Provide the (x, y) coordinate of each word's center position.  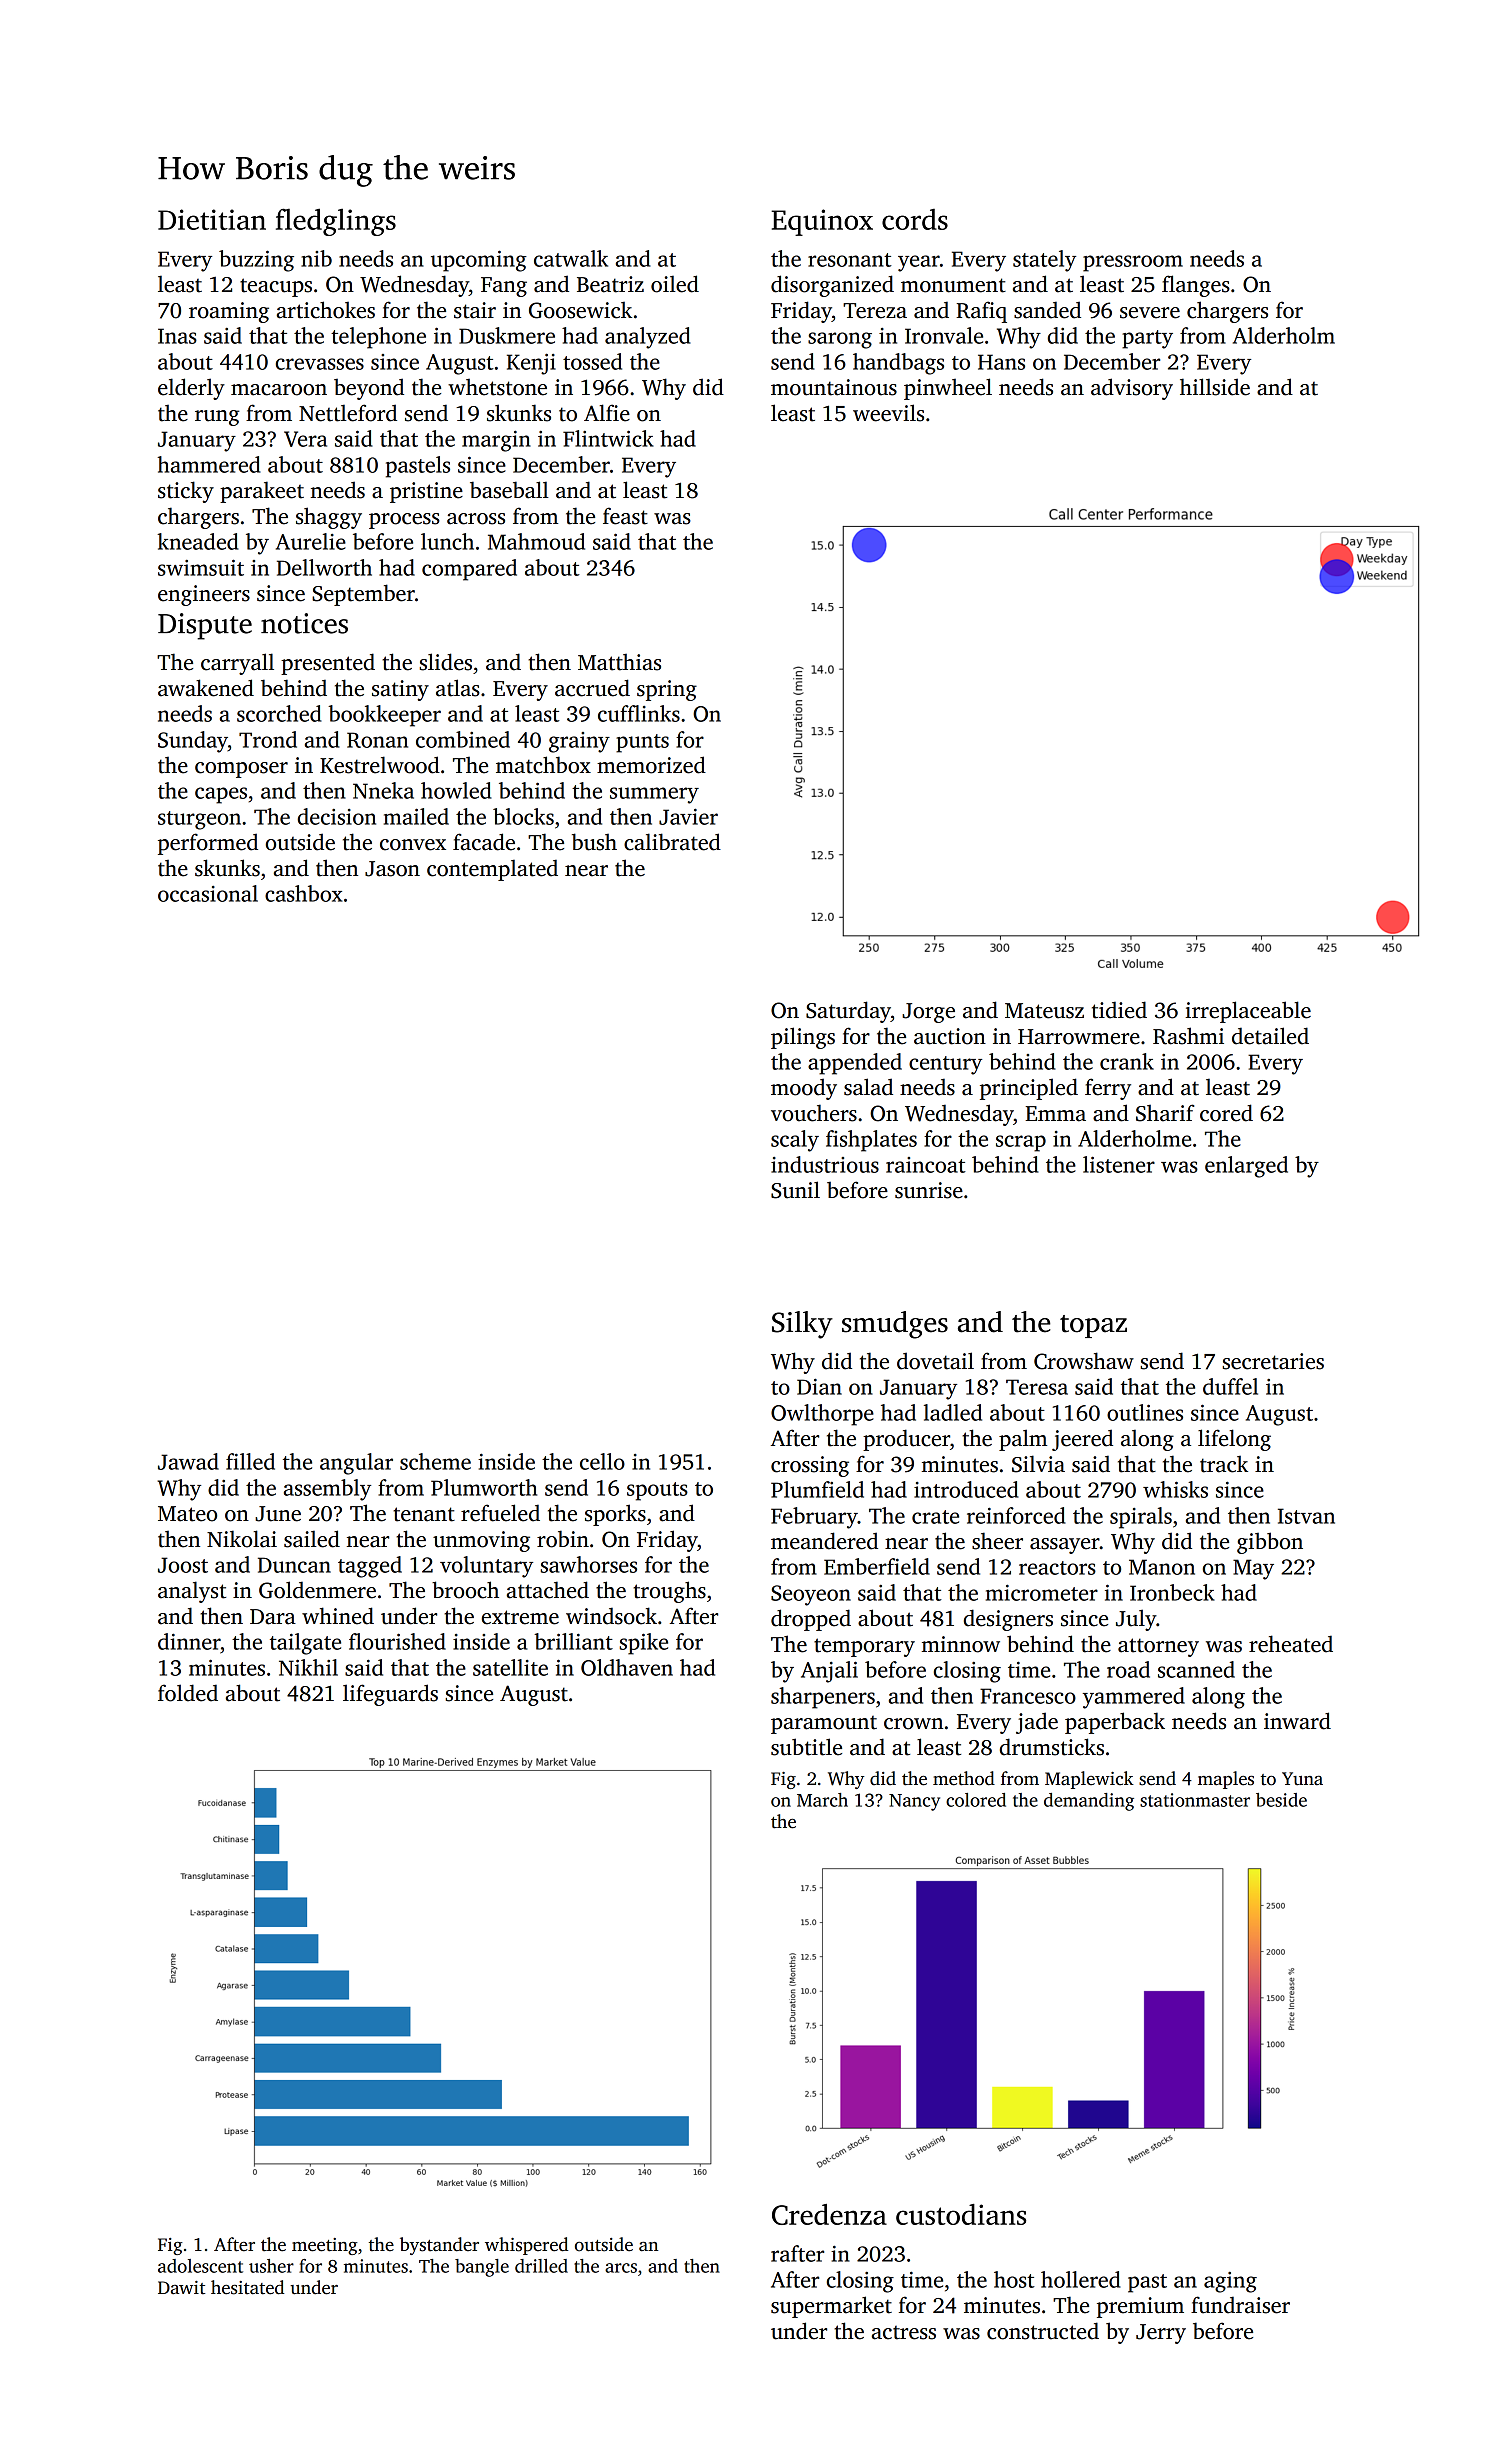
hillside (1215, 387)
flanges (1196, 286)
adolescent (200, 2266)
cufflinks (639, 713)
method (964, 1778)
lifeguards (390, 1695)
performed (208, 844)
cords (915, 219)
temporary (864, 1647)
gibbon (1270, 1543)
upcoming (479, 261)
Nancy (914, 1802)
